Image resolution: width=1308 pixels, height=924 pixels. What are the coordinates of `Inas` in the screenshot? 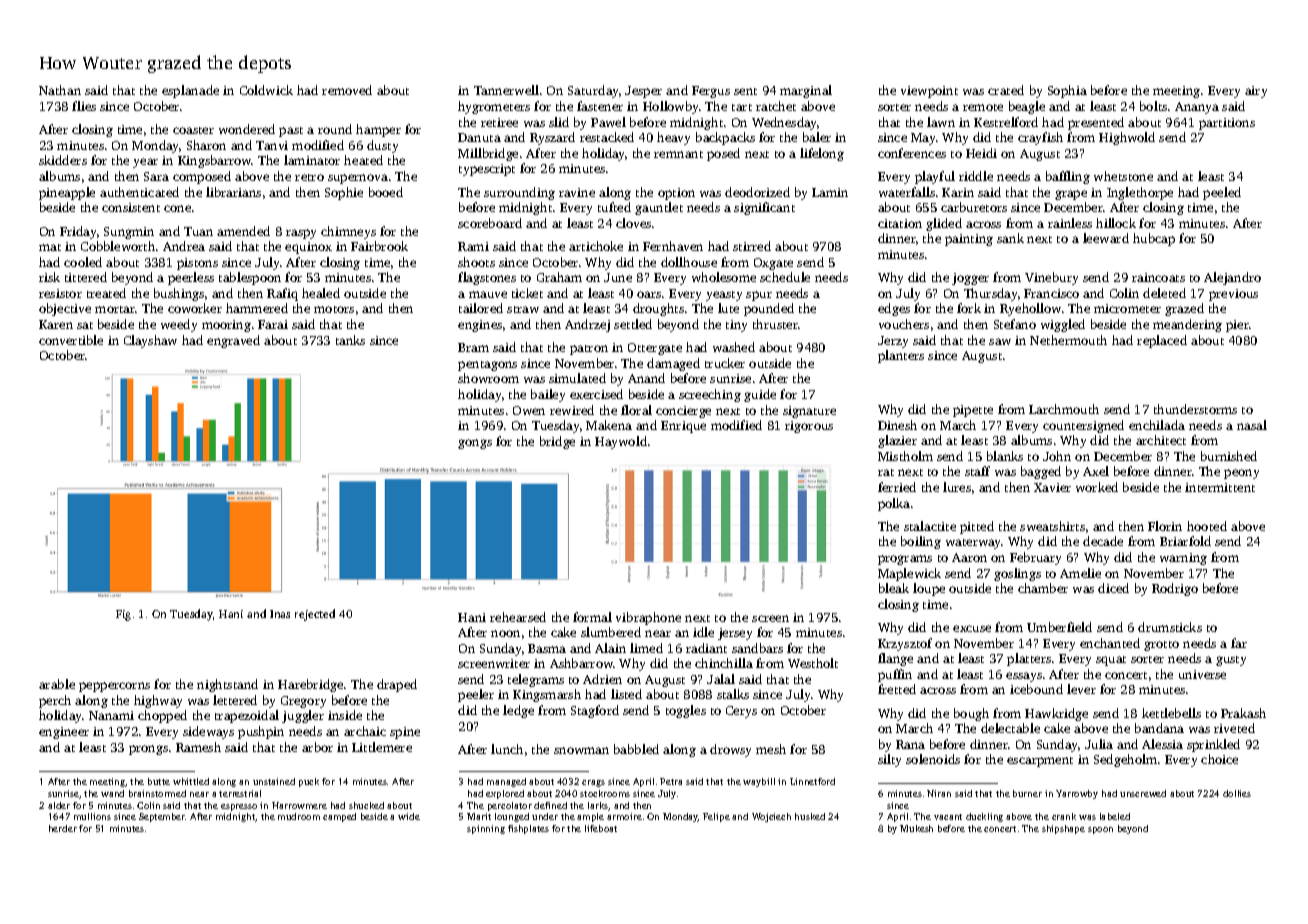 It's located at (280, 614).
